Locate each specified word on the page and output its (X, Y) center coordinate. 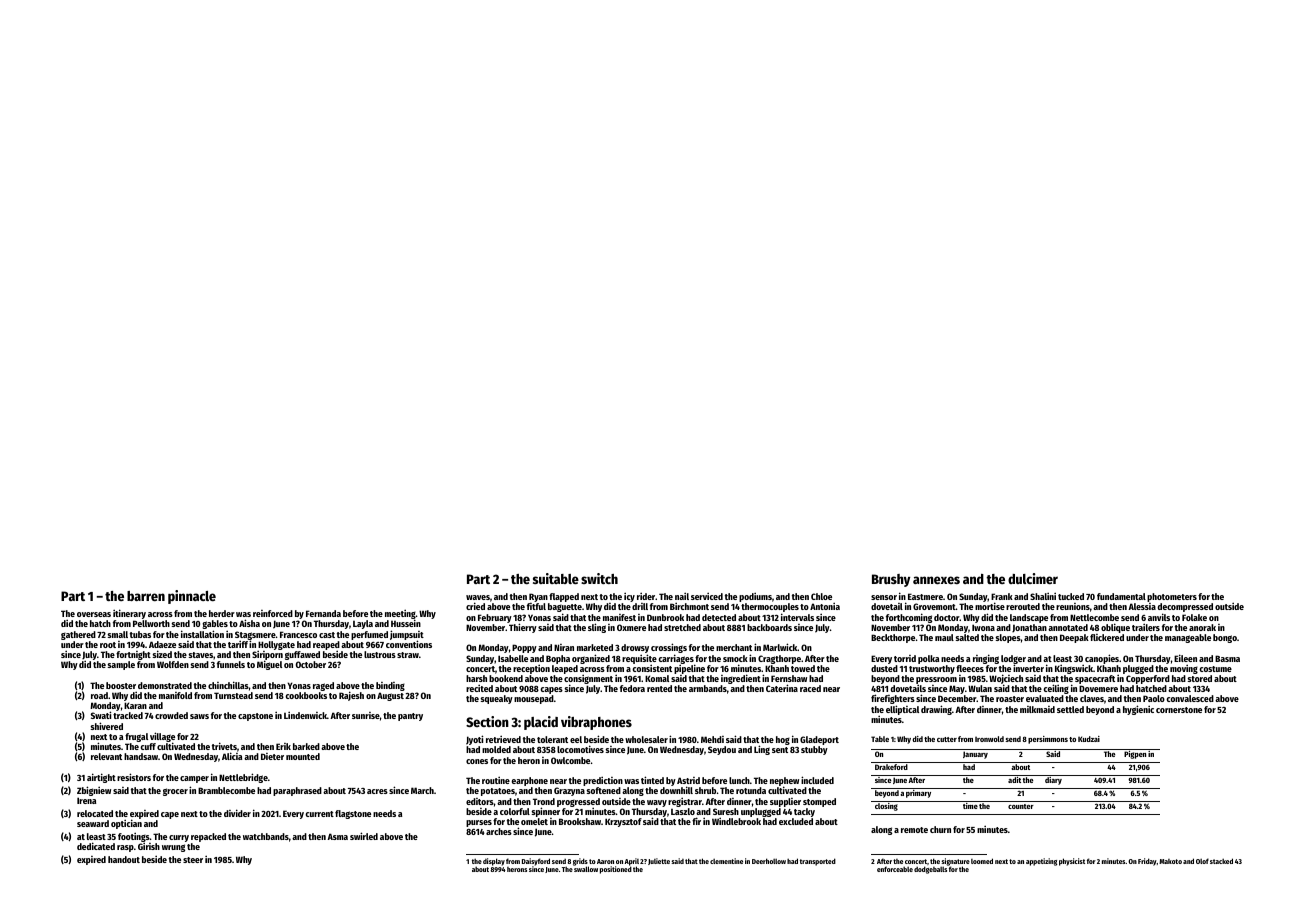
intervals (797, 617)
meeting (400, 614)
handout (124, 859)
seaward (93, 823)
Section (487, 721)
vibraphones (596, 723)
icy (629, 597)
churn (940, 829)
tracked (128, 715)
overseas (94, 614)
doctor (947, 617)
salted (967, 637)
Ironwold (989, 739)
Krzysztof (623, 822)
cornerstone (1179, 710)
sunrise (366, 715)
